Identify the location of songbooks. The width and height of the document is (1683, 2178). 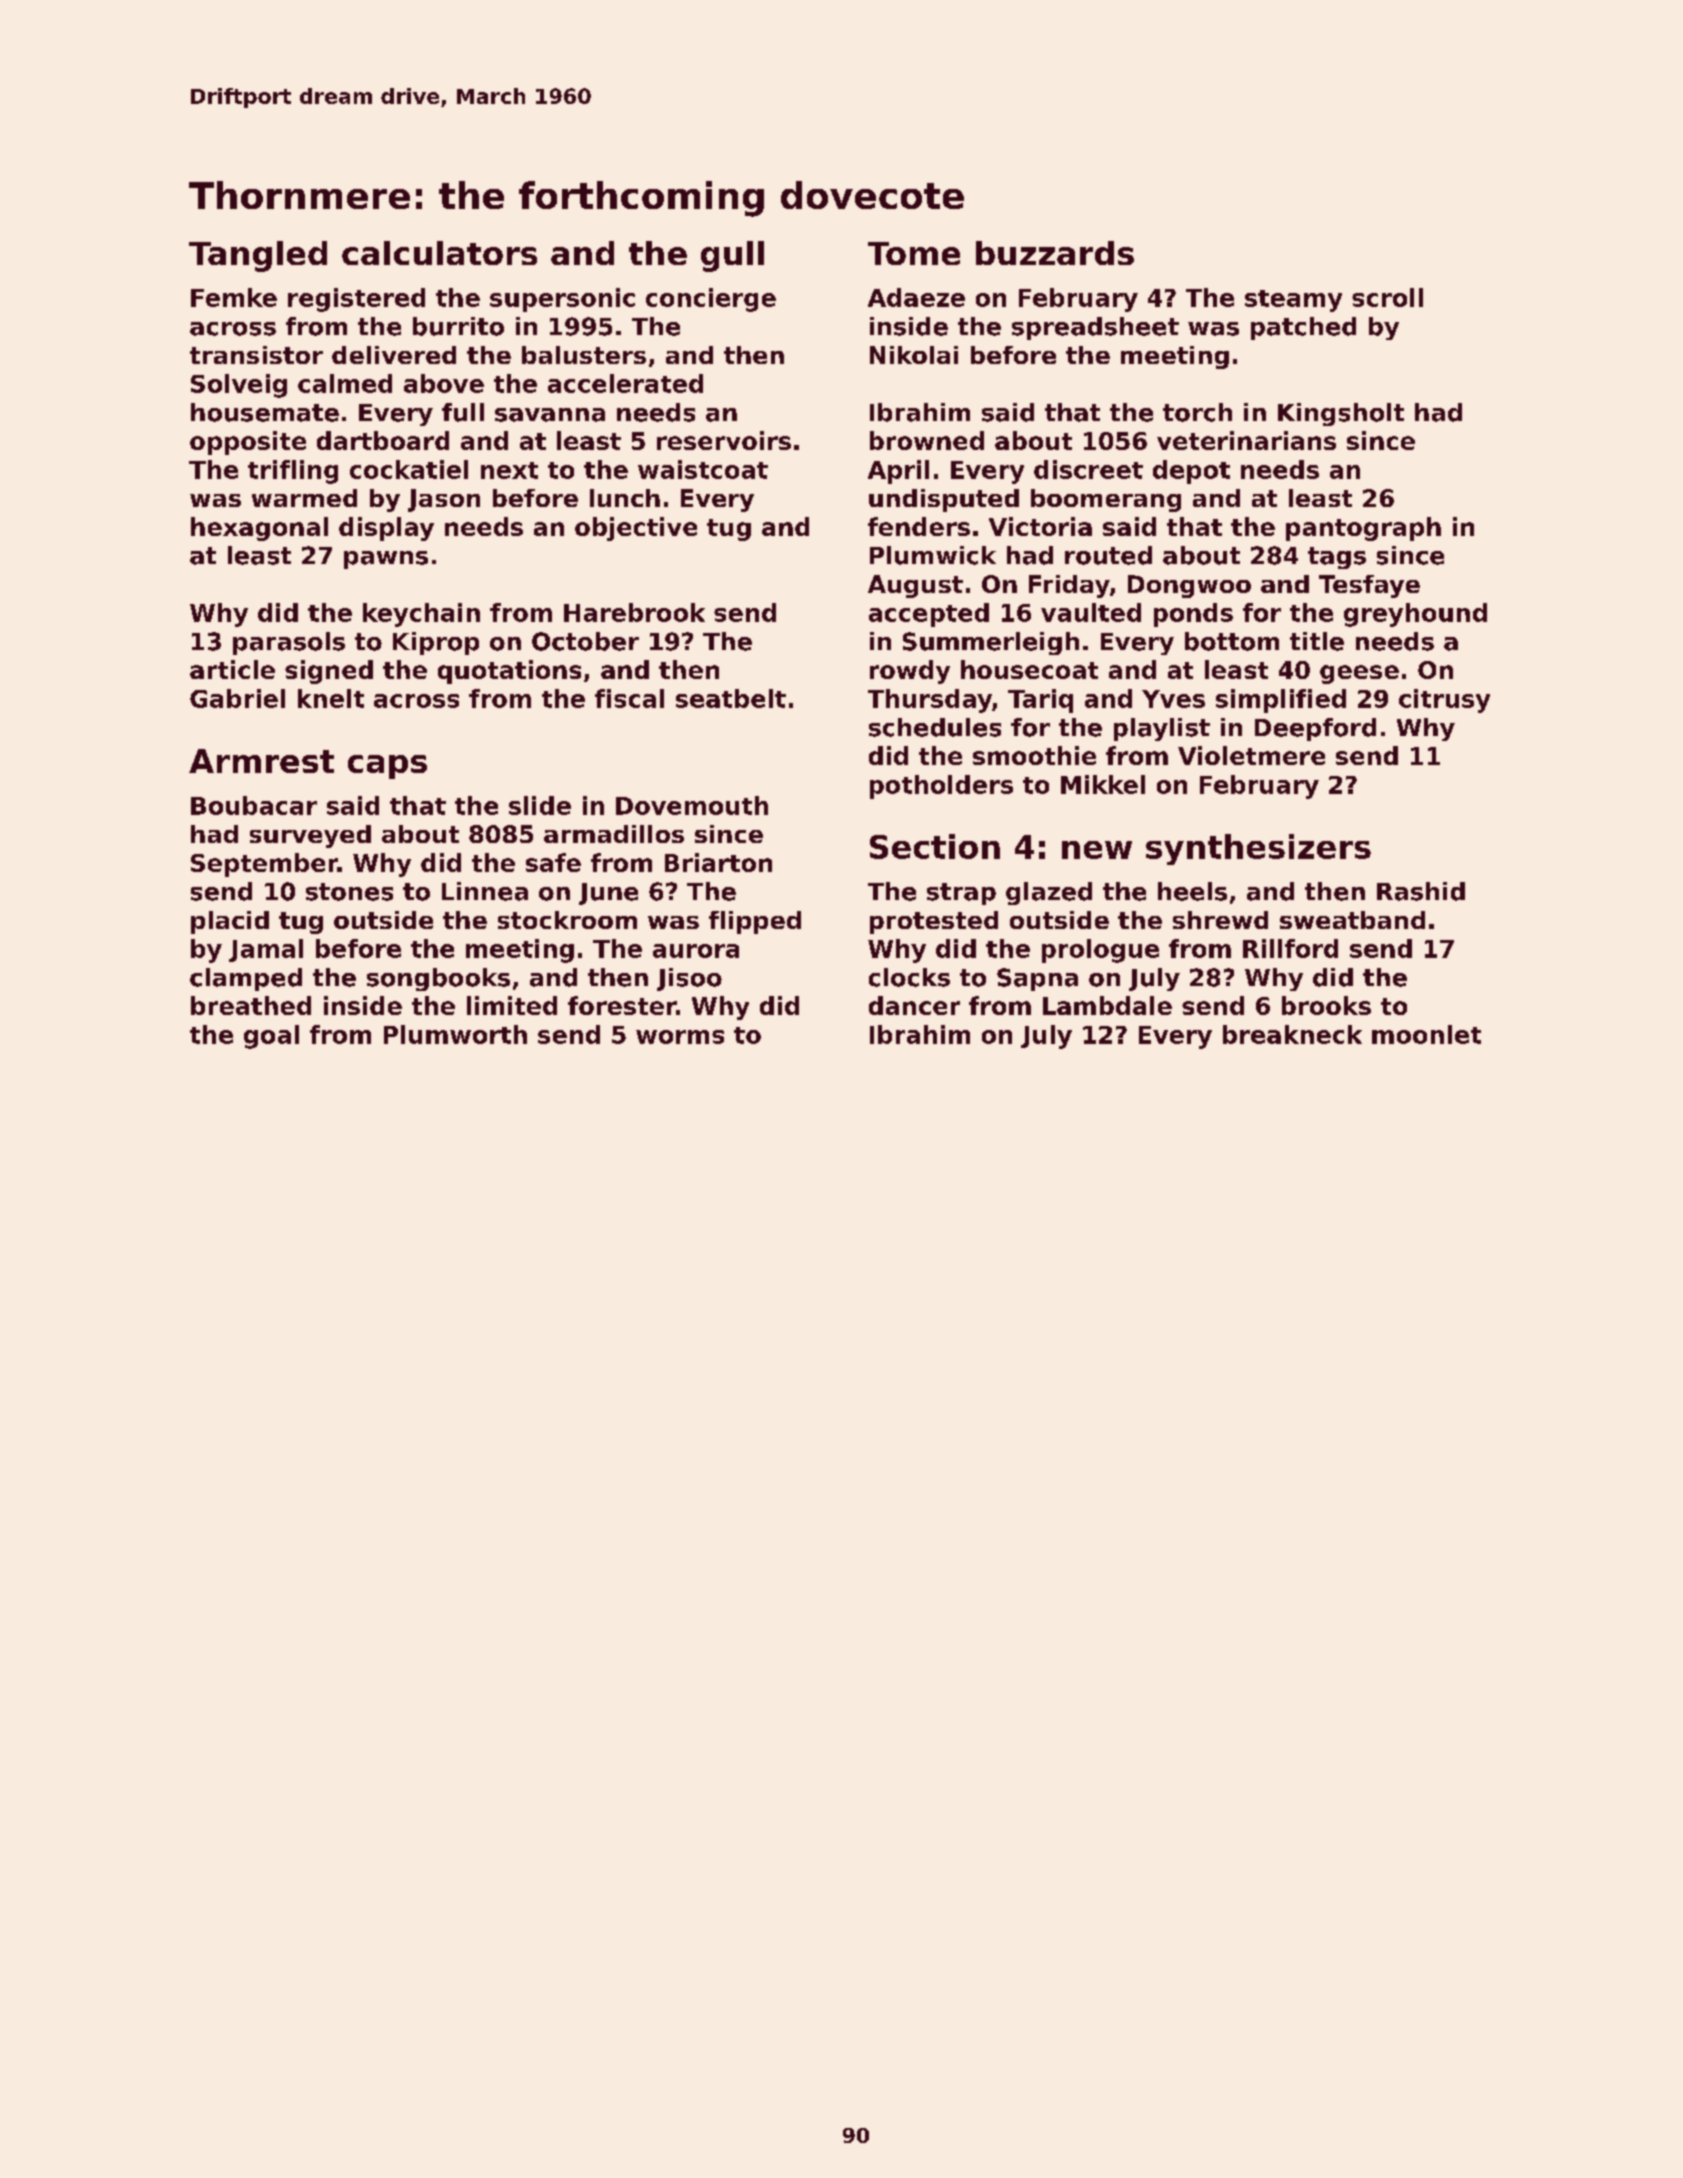
(438, 979).
